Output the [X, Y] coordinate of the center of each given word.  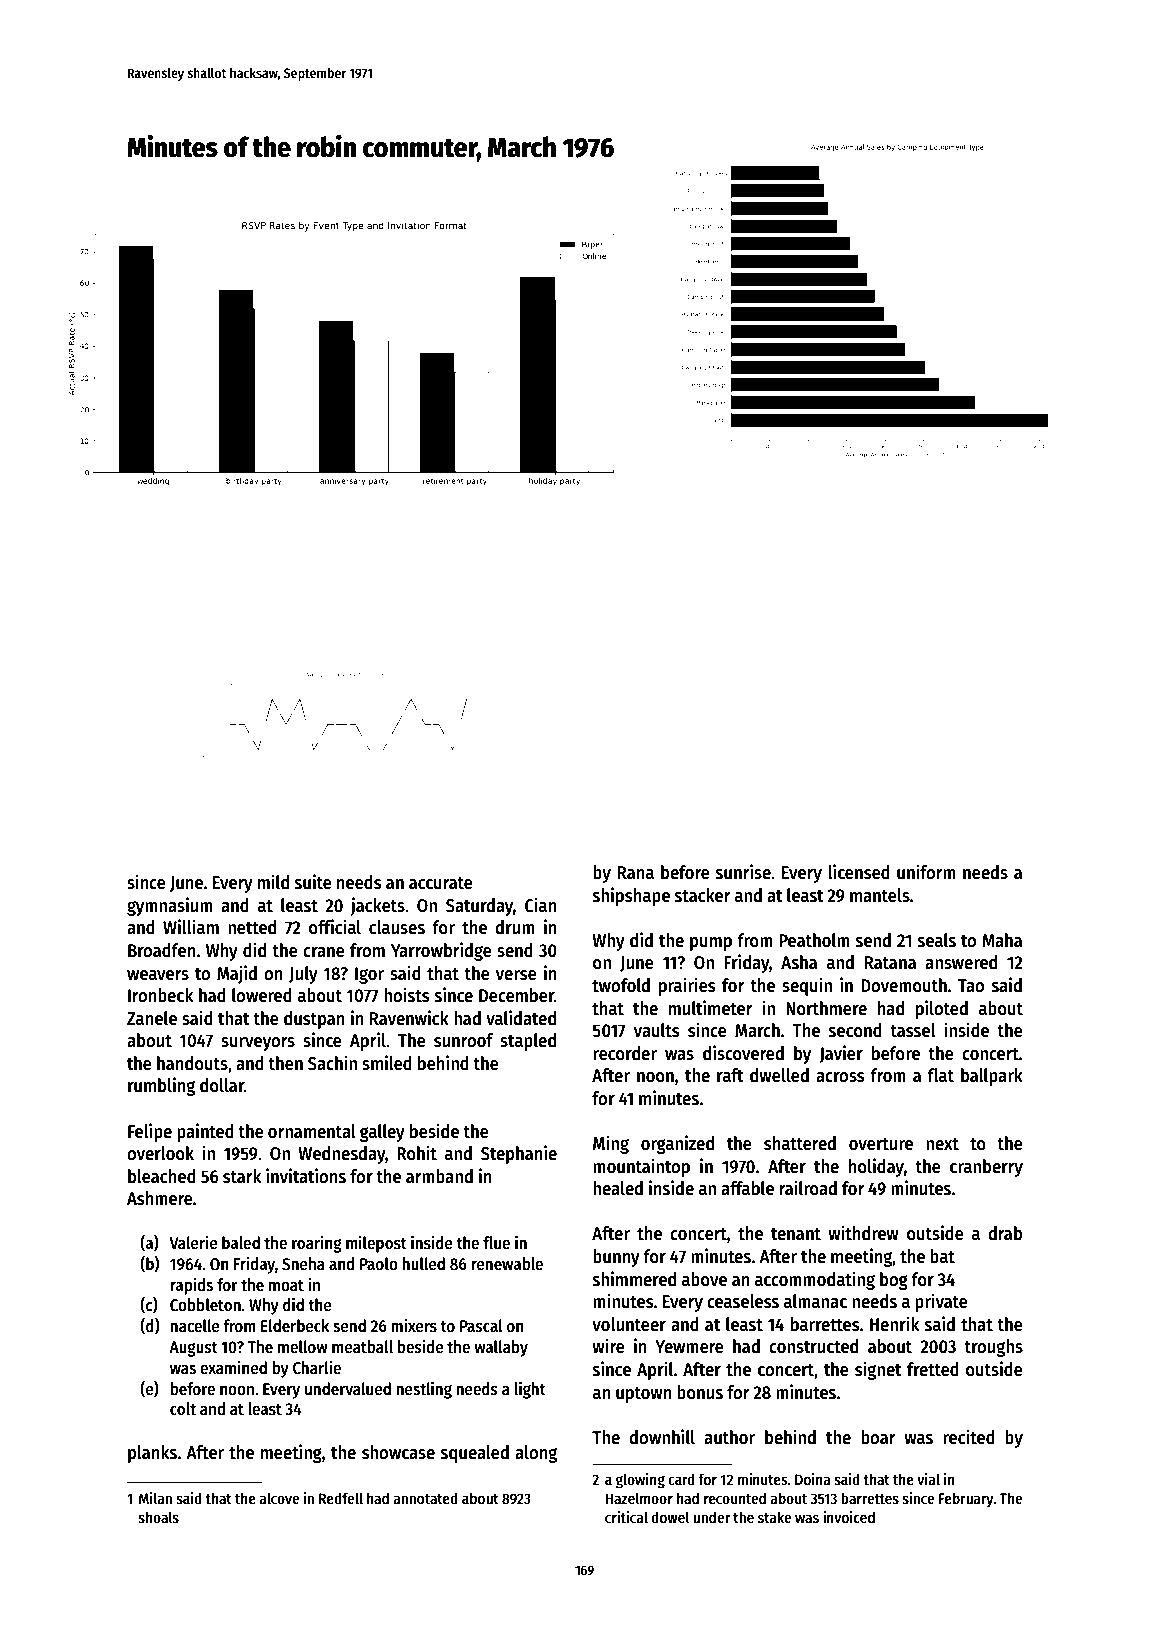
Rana [636, 873]
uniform [926, 872]
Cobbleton [205, 1305]
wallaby [501, 1348]
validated [521, 1018]
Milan [155, 1498]
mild [273, 882]
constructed [813, 1346]
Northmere [826, 1008]
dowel [670, 1517]
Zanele [152, 1018]
